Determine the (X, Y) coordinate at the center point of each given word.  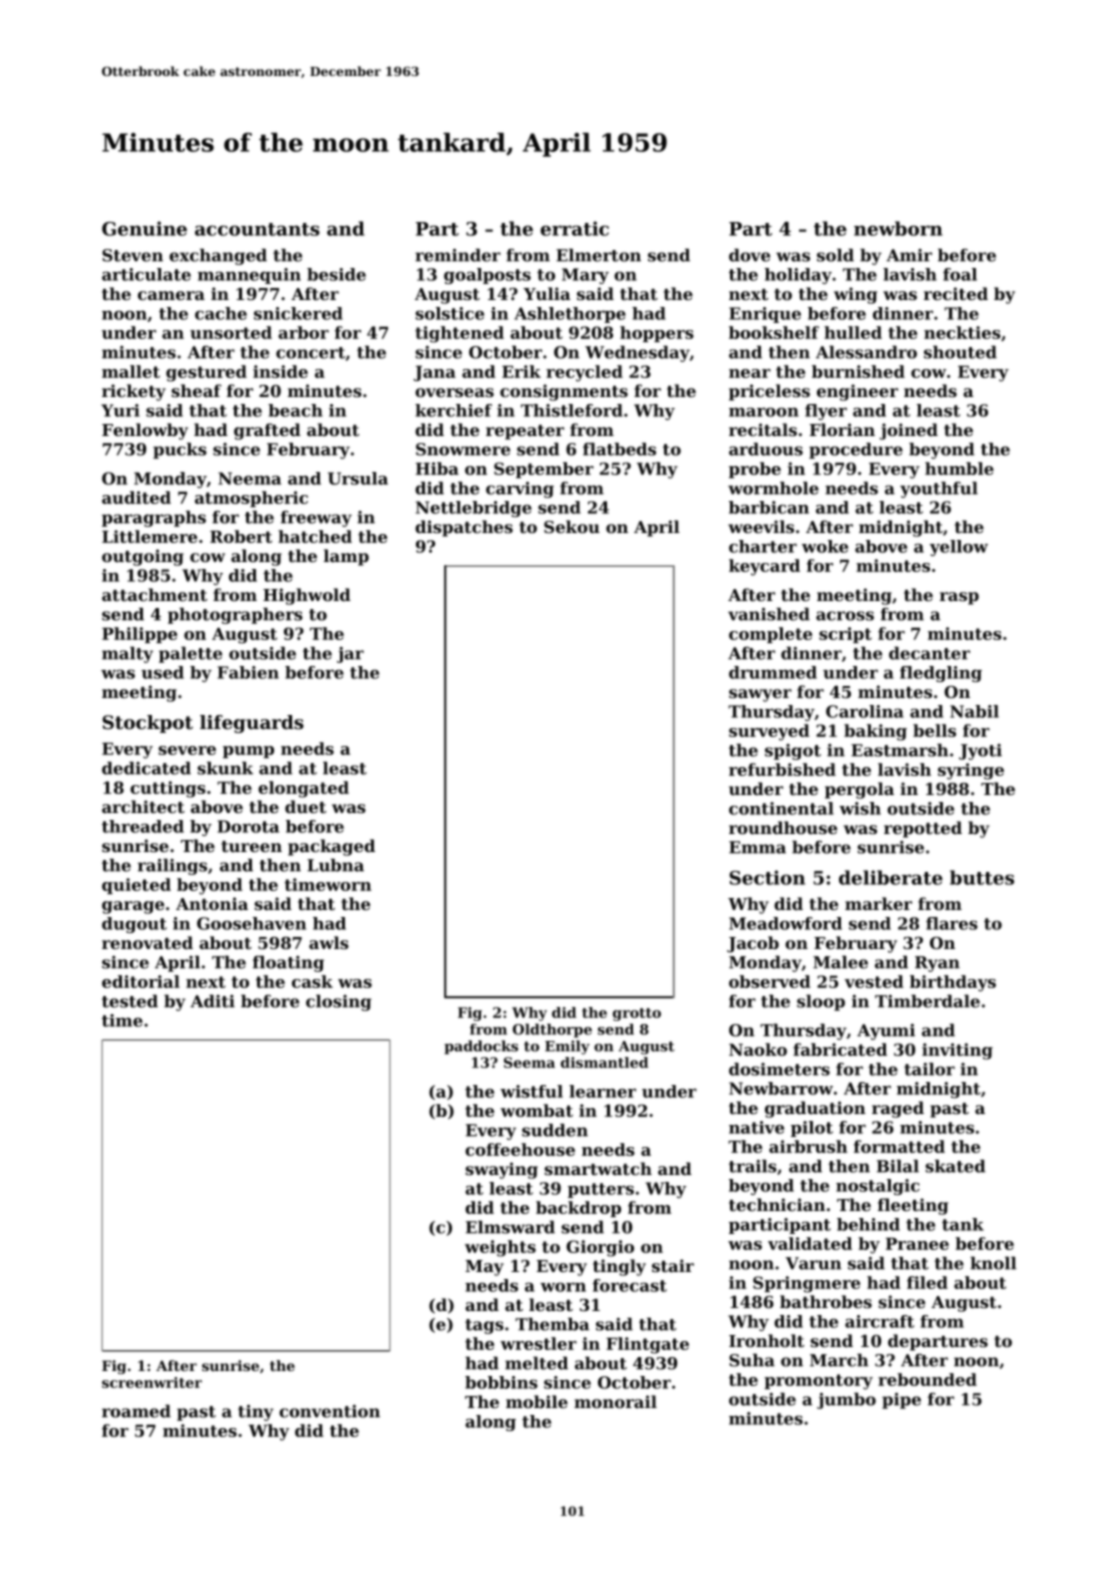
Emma (757, 847)
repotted (923, 829)
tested (130, 1001)
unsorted (231, 332)
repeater (525, 432)
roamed (136, 1411)
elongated (303, 789)
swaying (502, 1170)
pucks (180, 450)
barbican (769, 507)
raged (898, 1109)
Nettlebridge (474, 509)
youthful (939, 489)
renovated (147, 942)
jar (350, 655)
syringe (971, 771)
